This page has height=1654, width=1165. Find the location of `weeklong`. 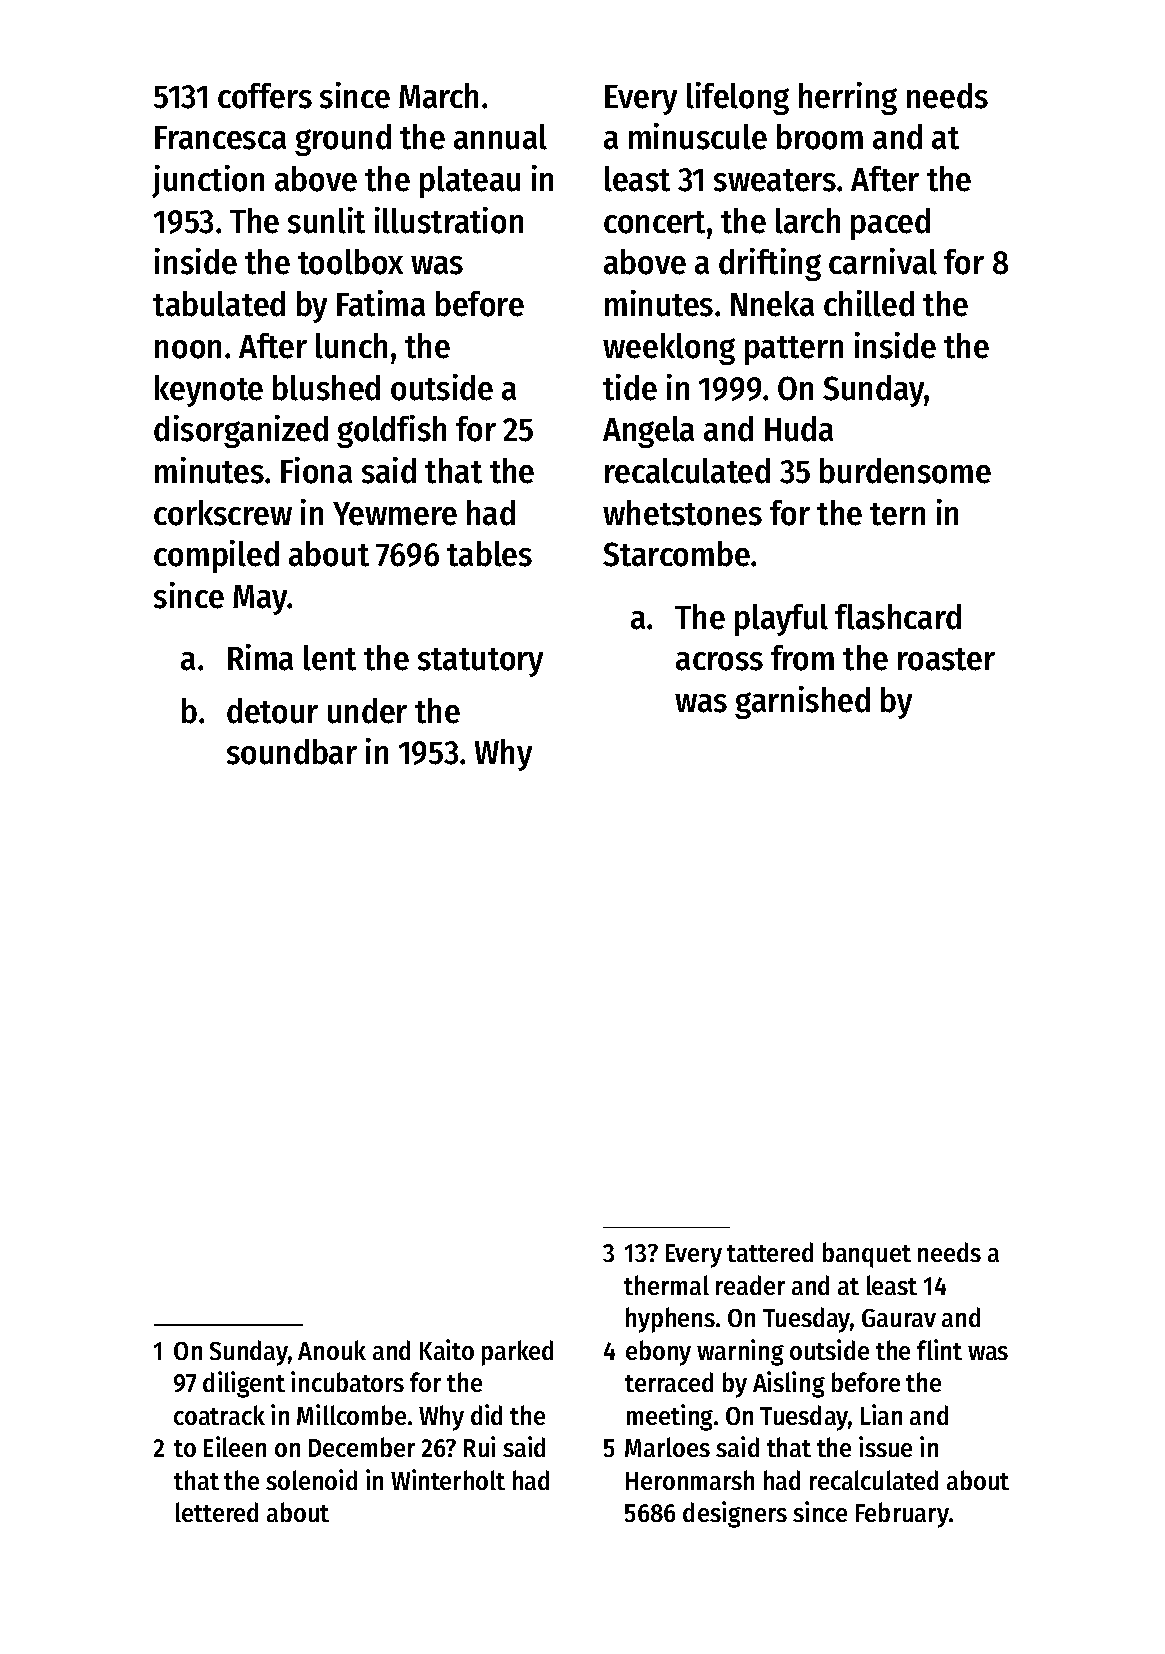

weeklong is located at coordinates (669, 349).
